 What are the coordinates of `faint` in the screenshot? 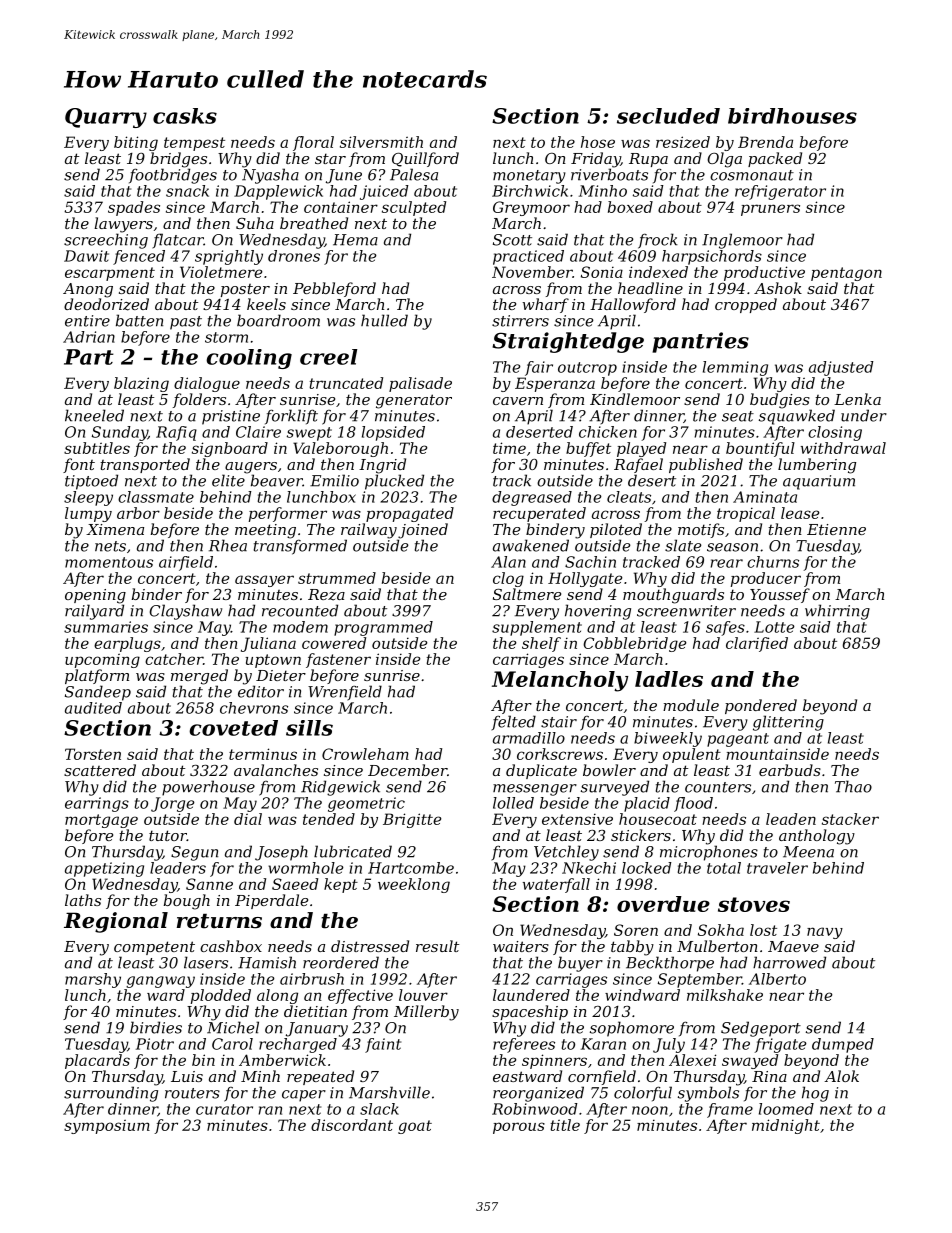 It's located at (383, 1045).
